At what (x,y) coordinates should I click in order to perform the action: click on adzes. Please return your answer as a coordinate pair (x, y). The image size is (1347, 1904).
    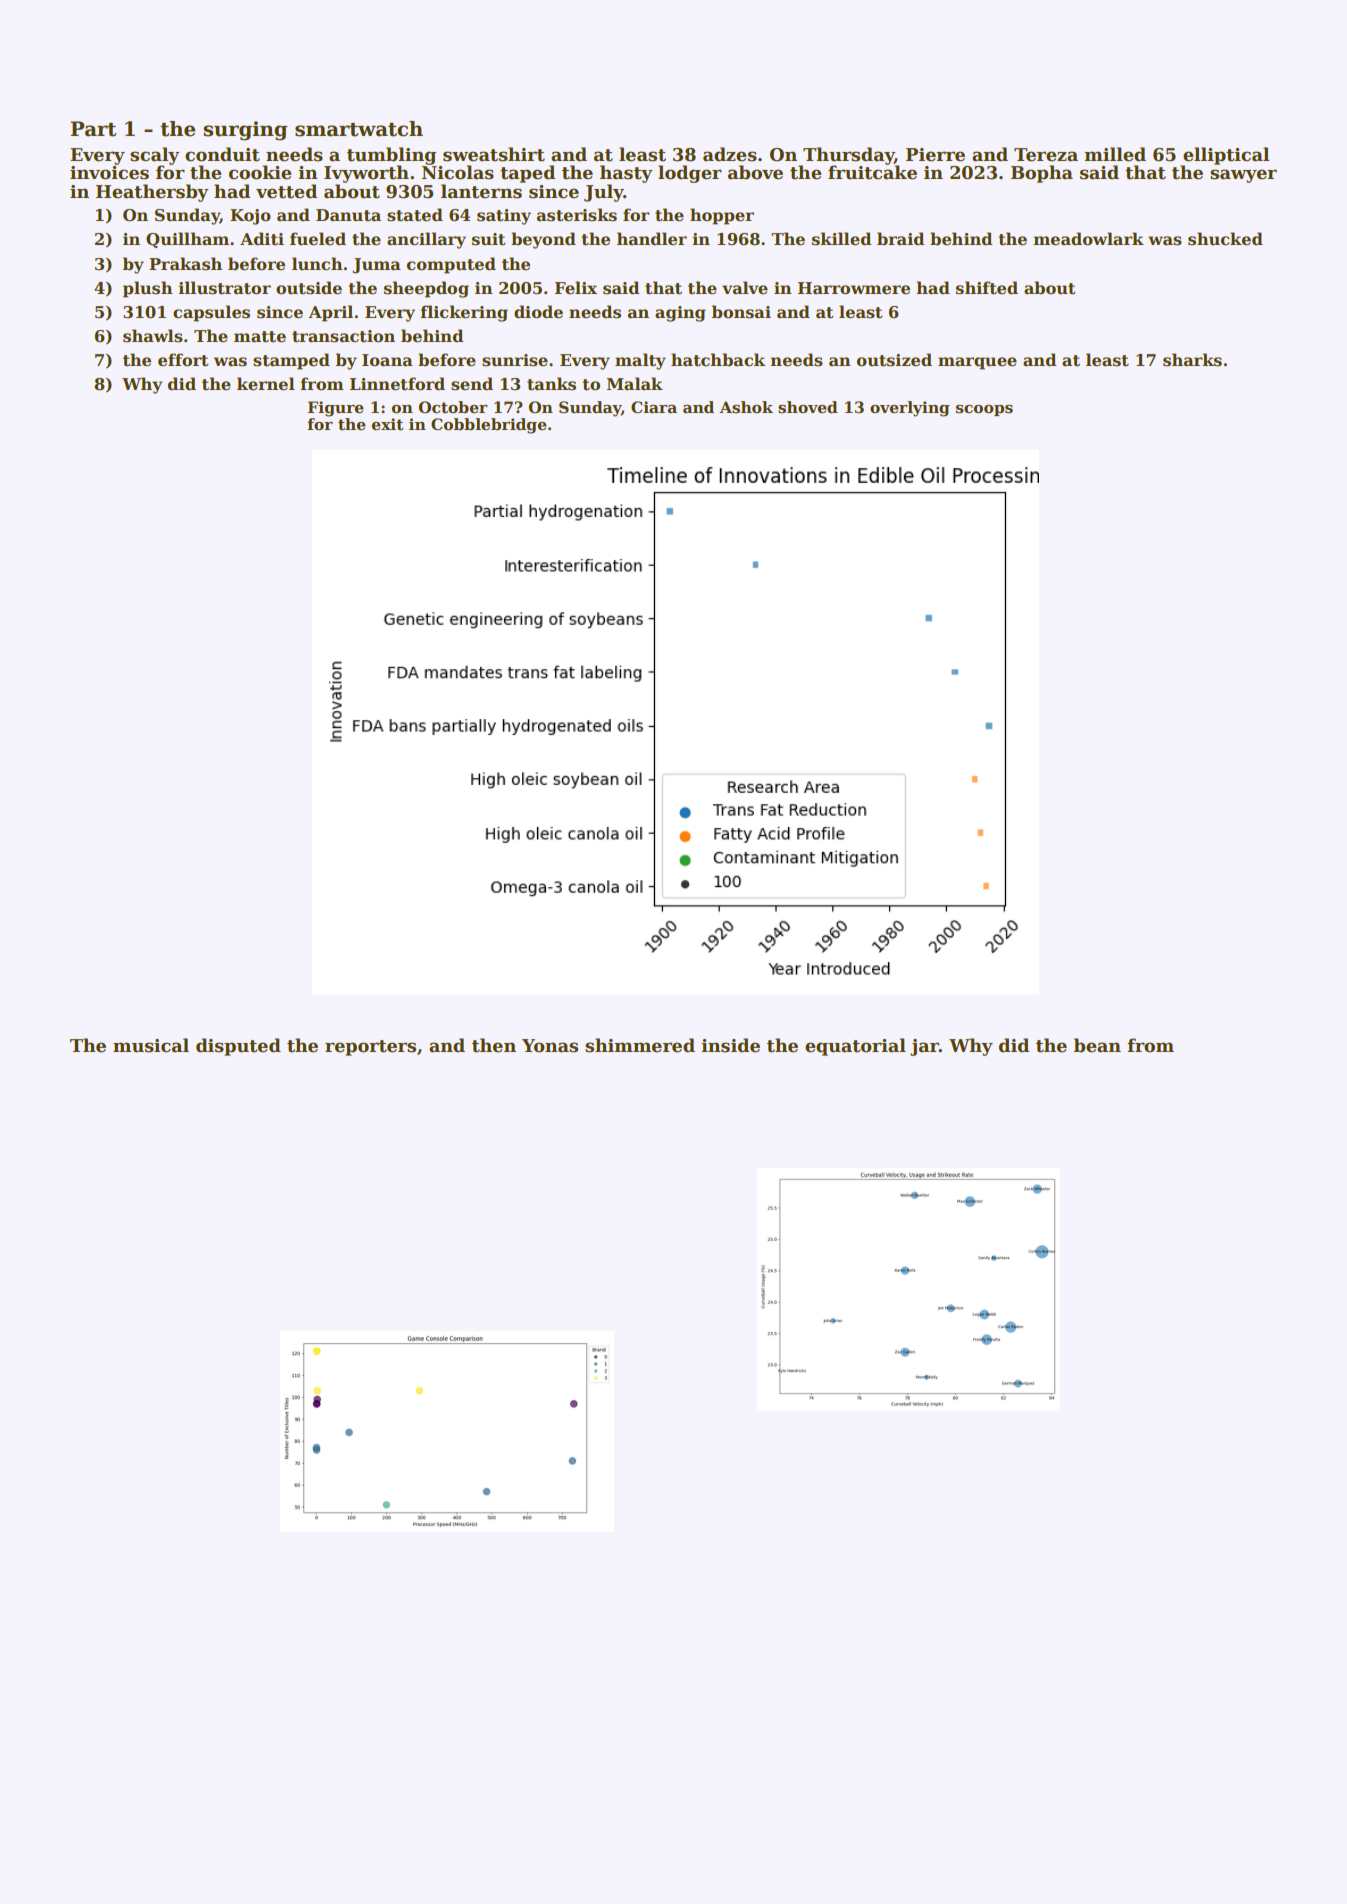
    Looking at the image, I should click on (730, 154).
